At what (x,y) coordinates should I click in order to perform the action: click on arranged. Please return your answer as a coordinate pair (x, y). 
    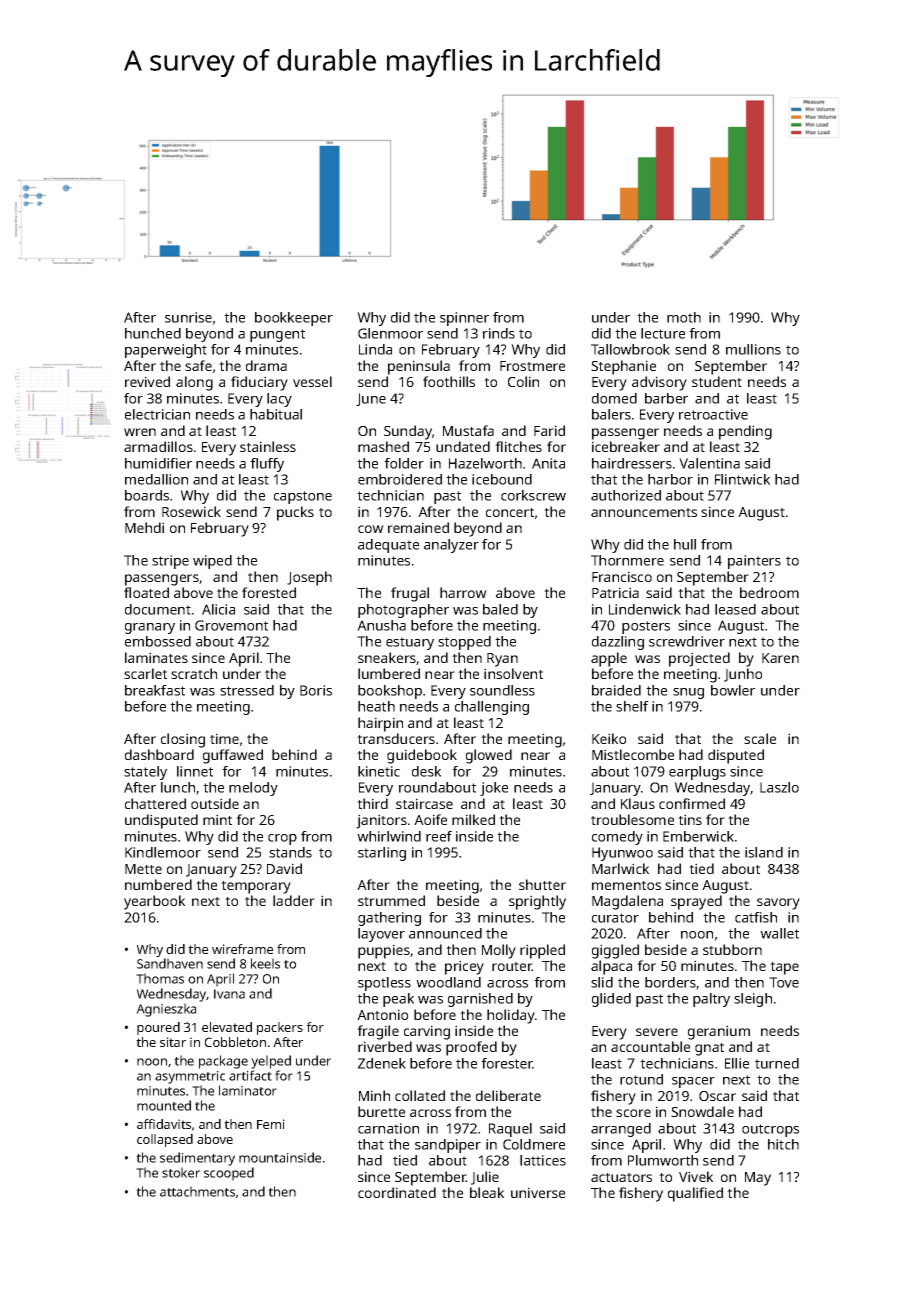
    Looking at the image, I should click on (621, 1130).
